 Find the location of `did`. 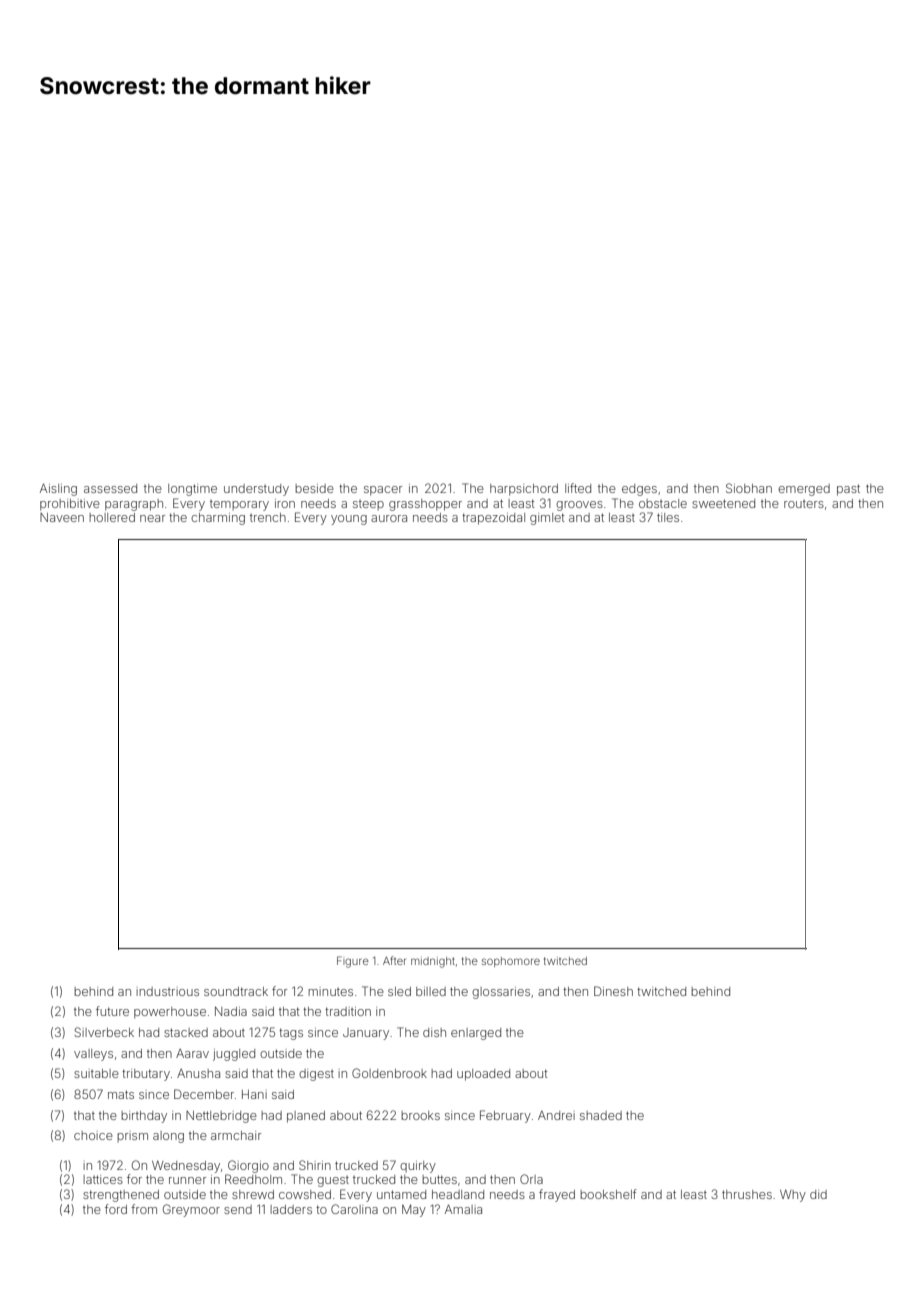

did is located at coordinates (818, 1194).
